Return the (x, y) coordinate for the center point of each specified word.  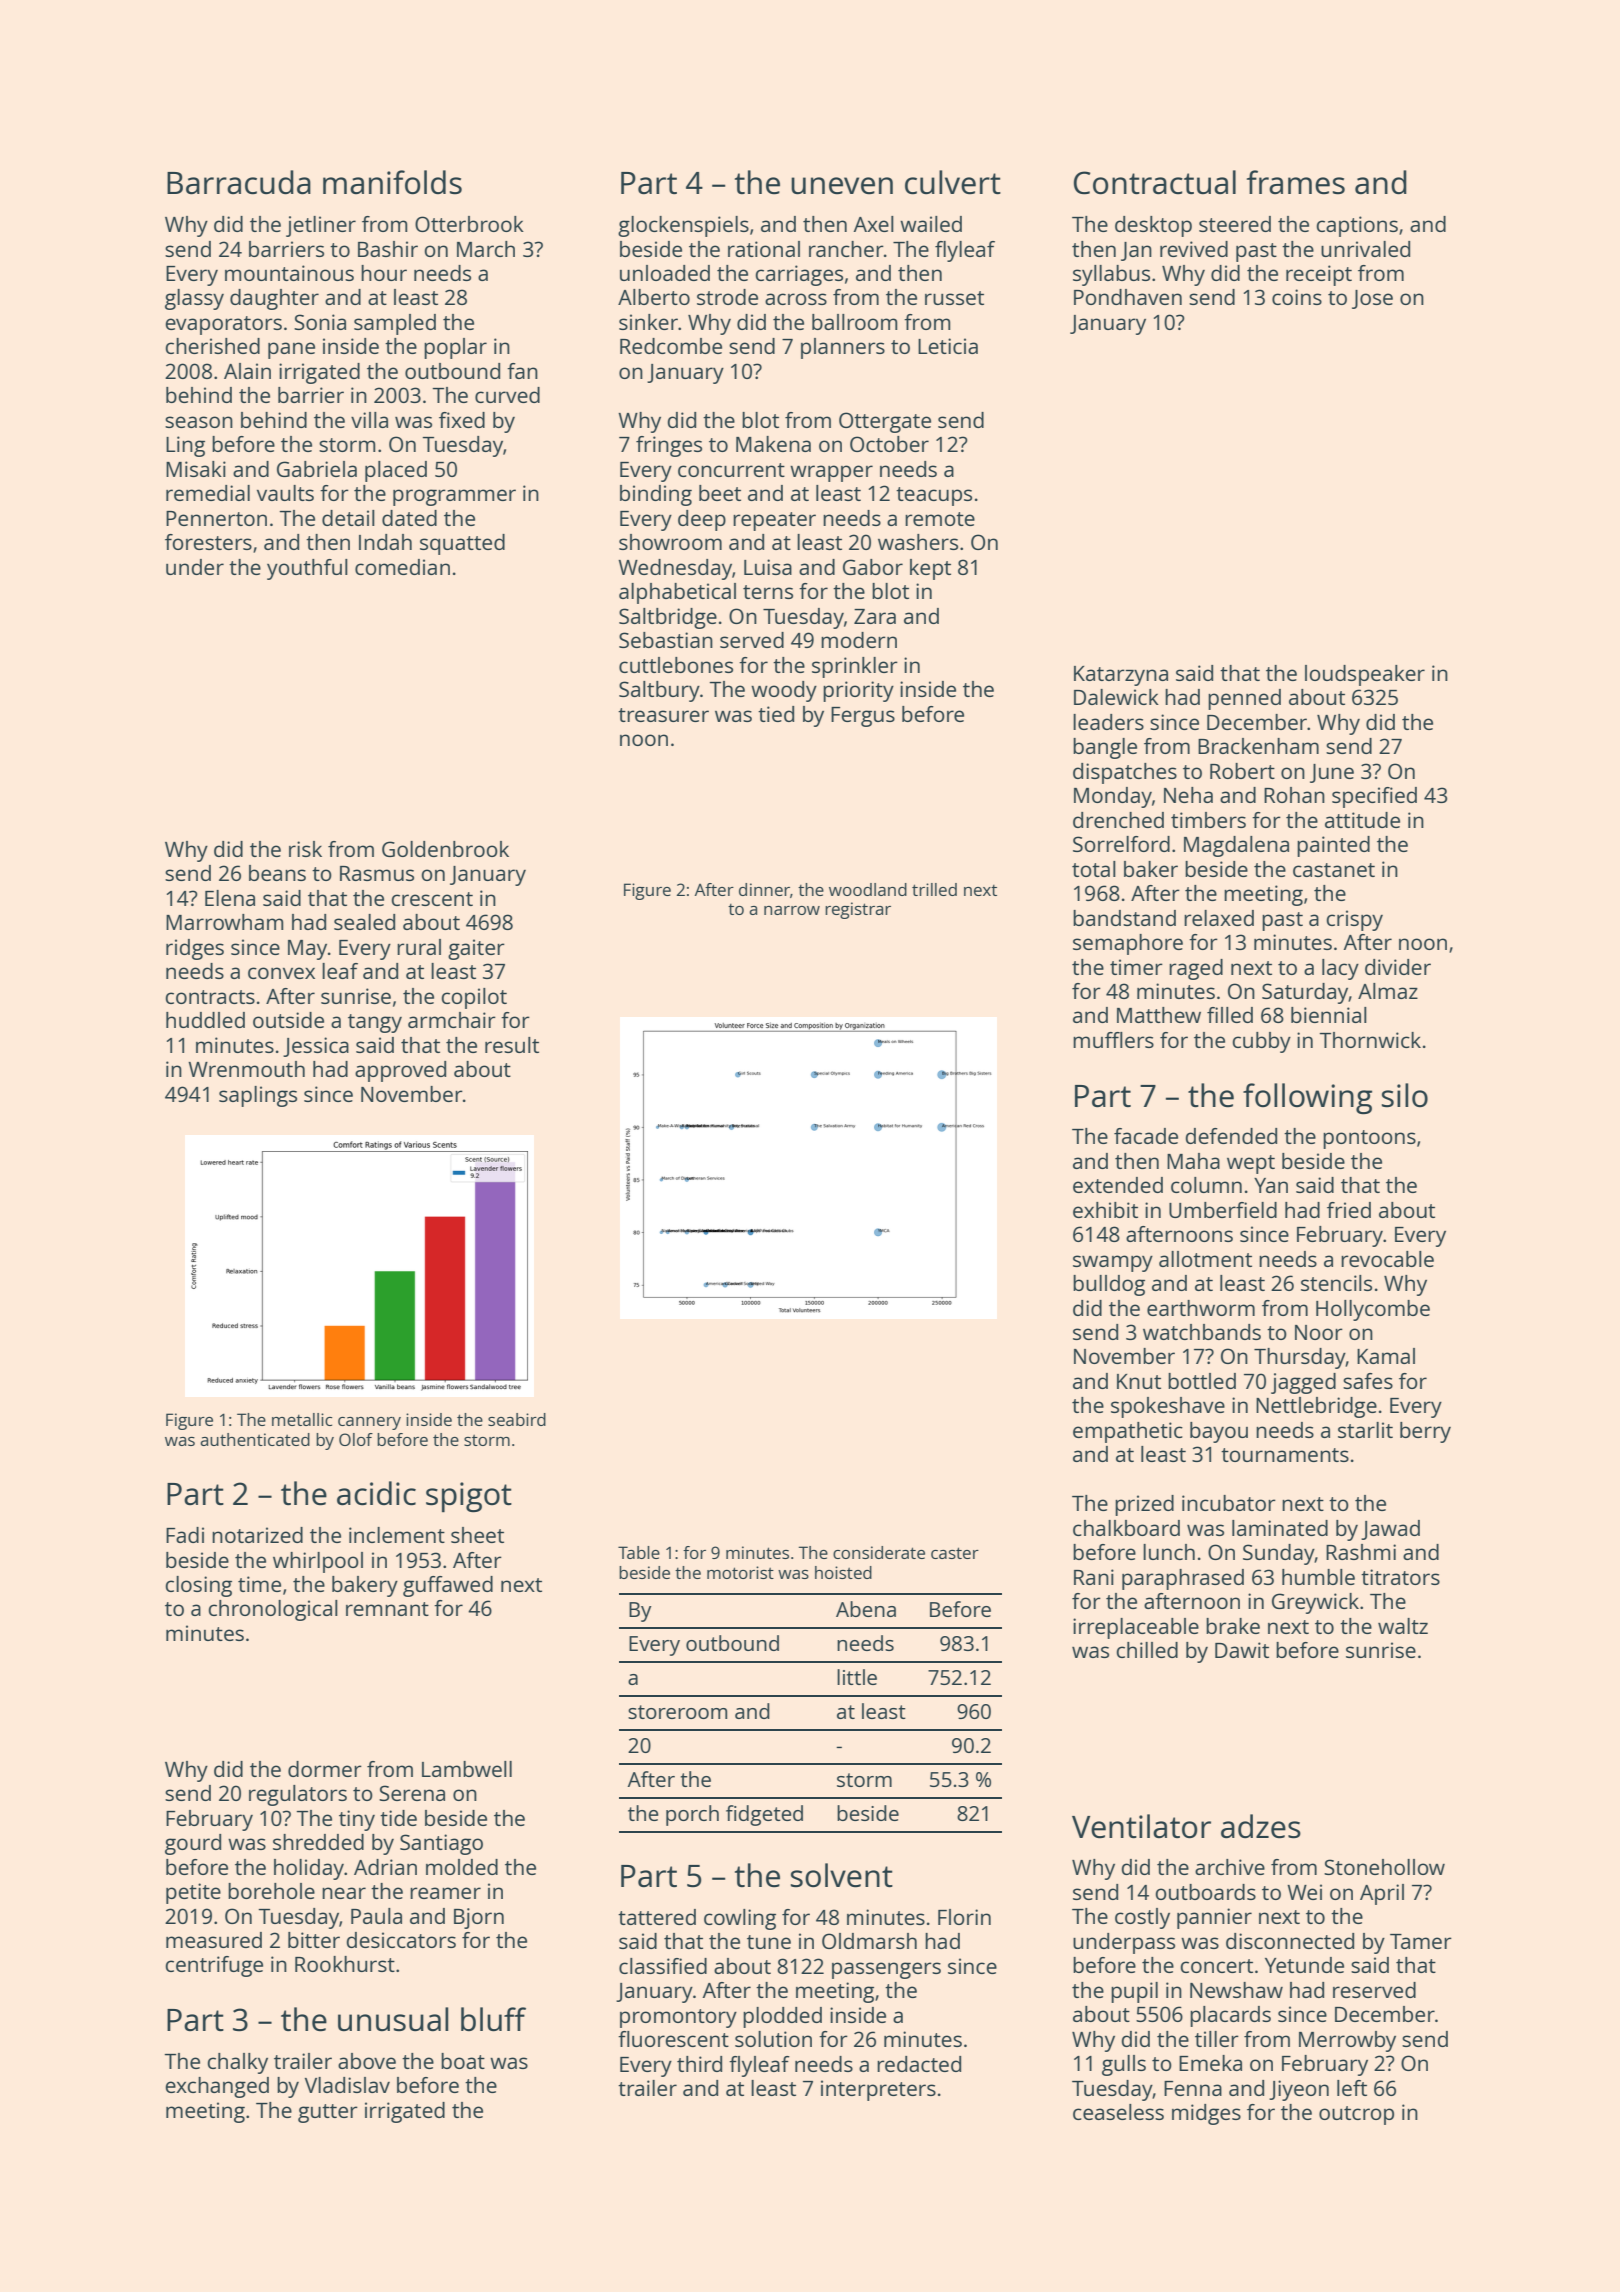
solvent (842, 1875)
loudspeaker (1365, 675)
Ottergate (885, 422)
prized (1144, 1505)
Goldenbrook (445, 849)
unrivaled (1365, 249)
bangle (1105, 748)
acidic (376, 1493)
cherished (212, 346)
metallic (302, 1419)
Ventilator (1141, 1826)
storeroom (677, 1712)
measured (214, 1940)
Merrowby (1347, 2041)
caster (955, 1553)
